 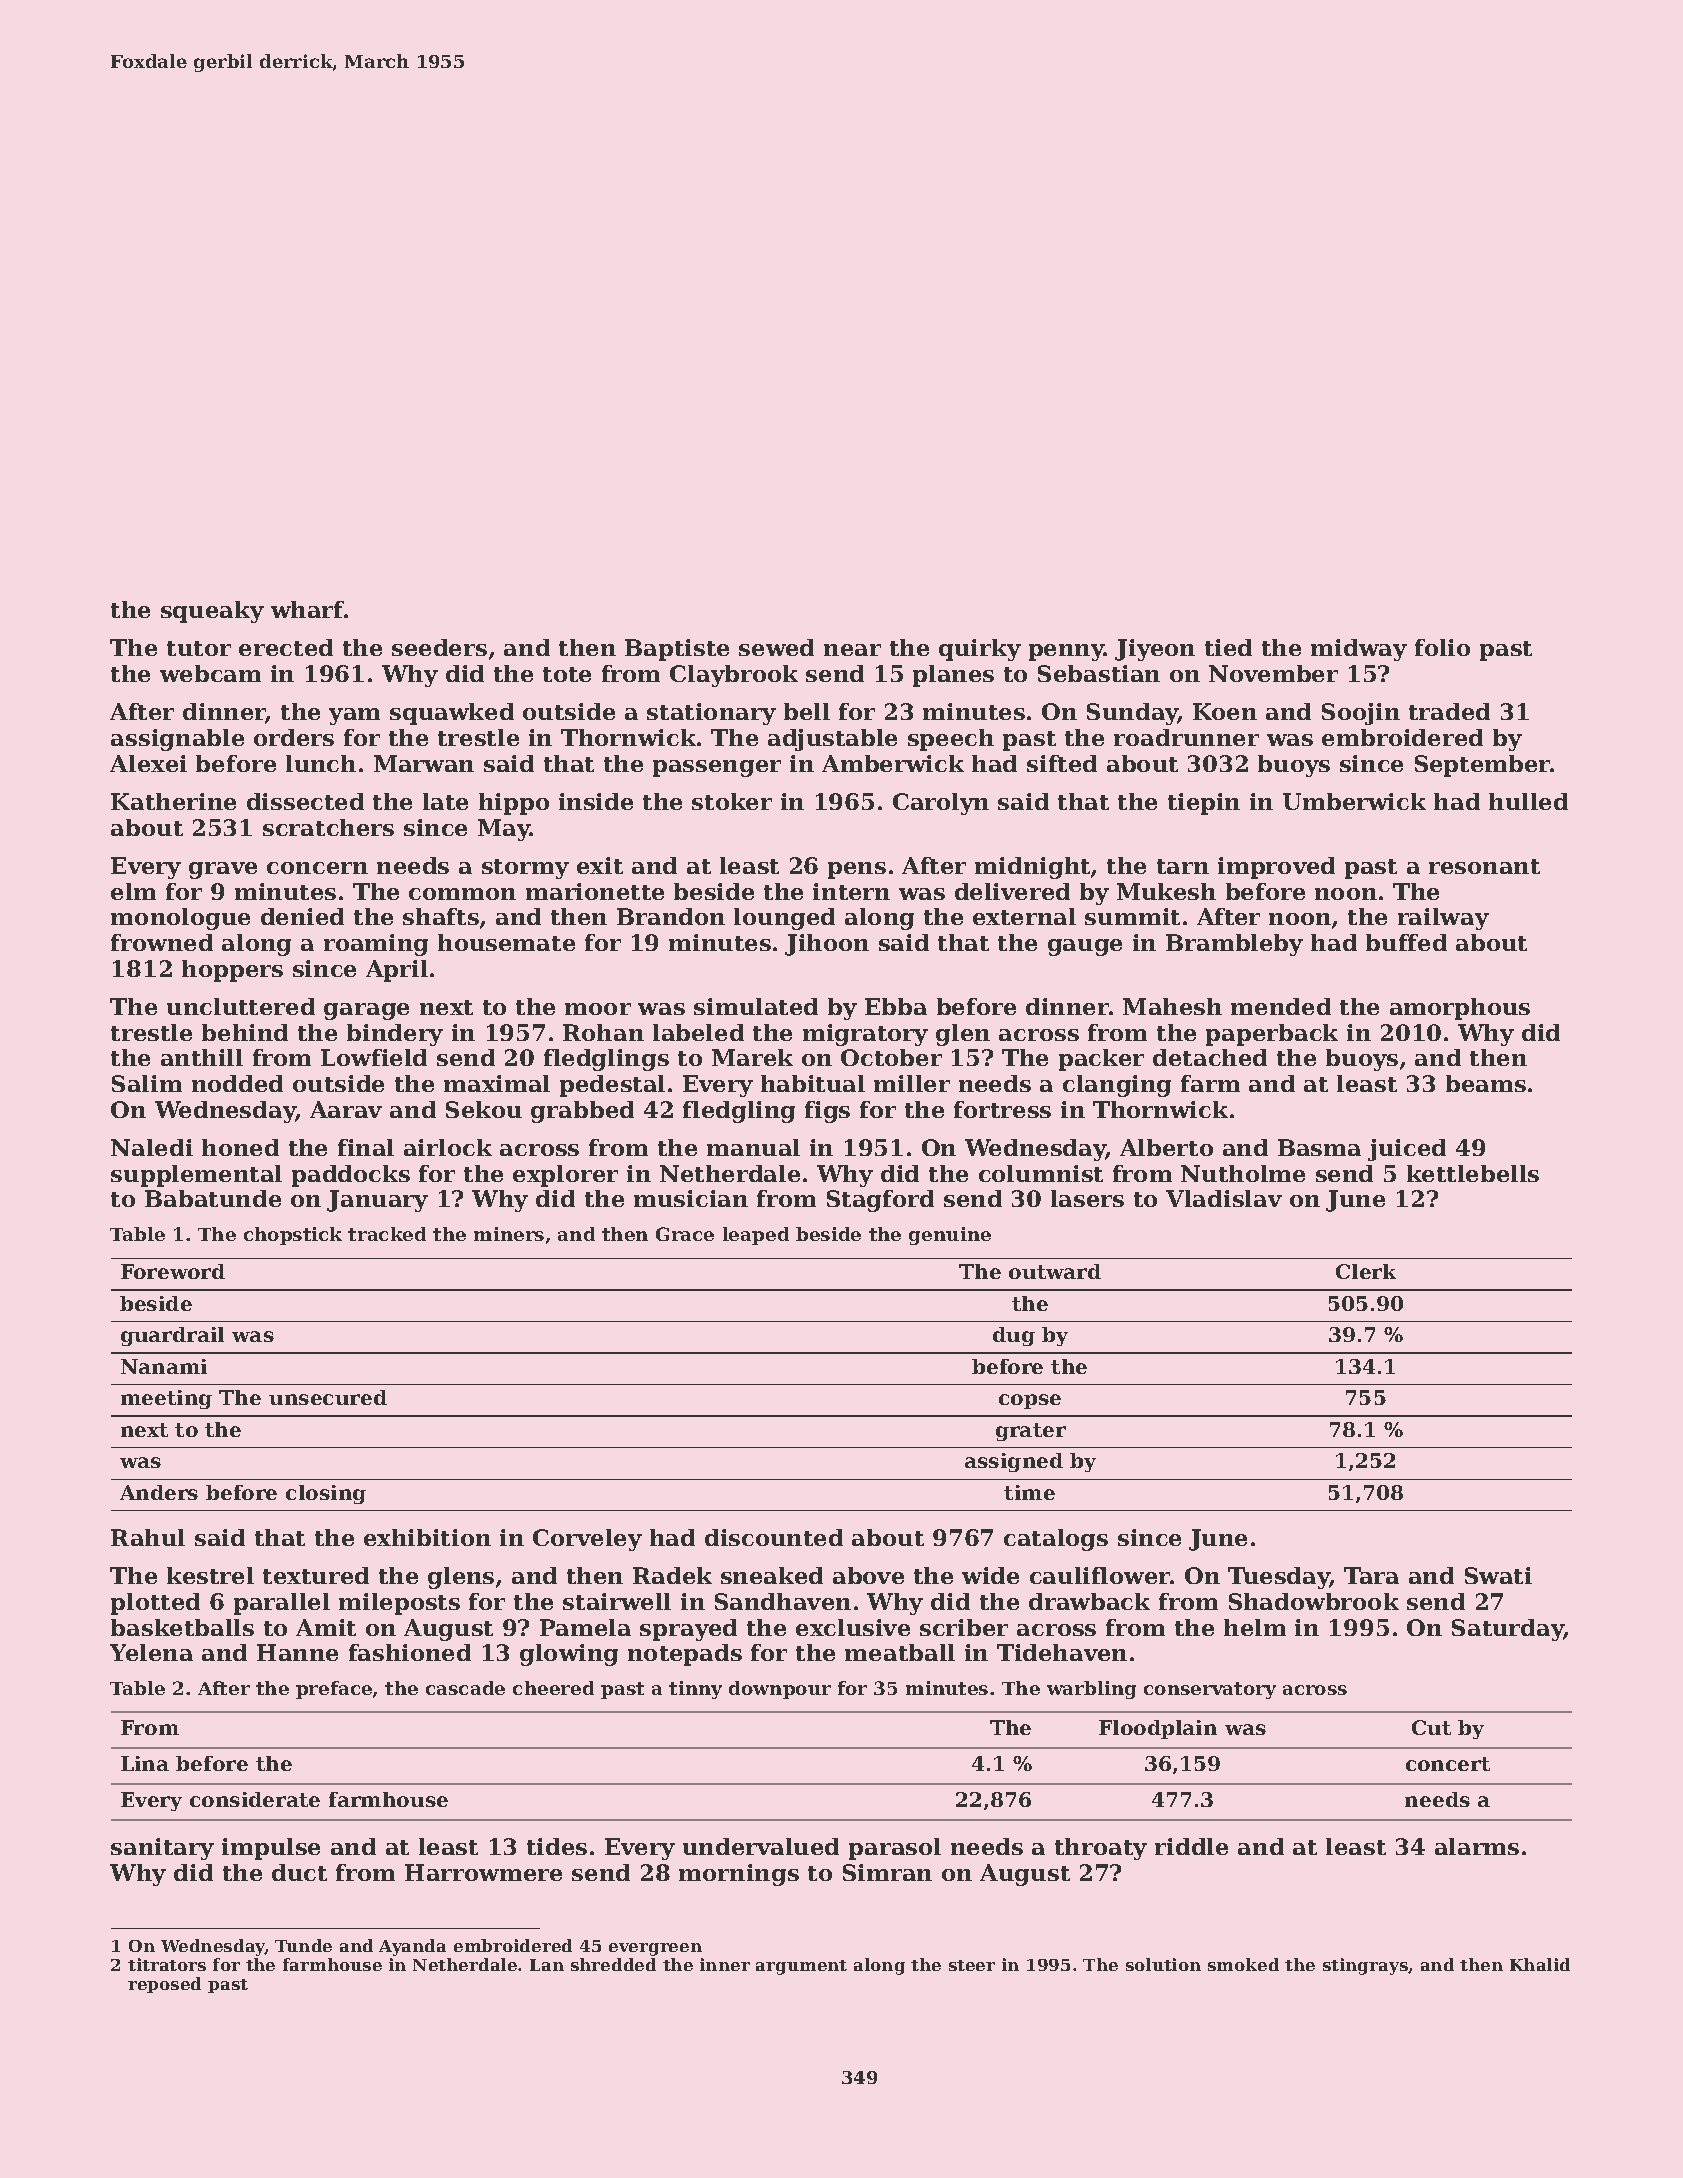 What do you see at coordinates (164, 1985) in the page?
I see `reposed` at bounding box center [164, 1985].
